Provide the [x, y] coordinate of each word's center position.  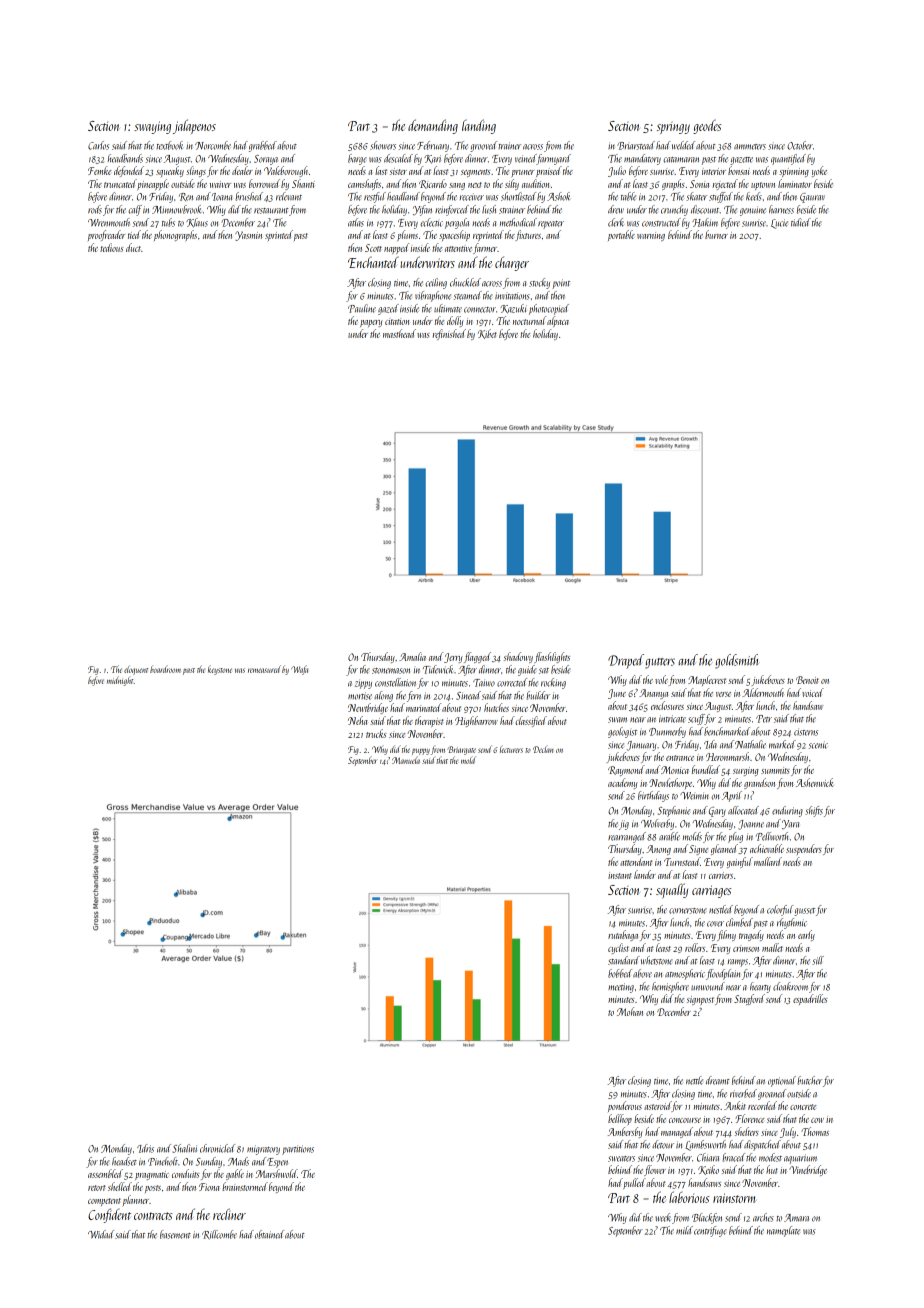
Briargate [461, 750]
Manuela [406, 760]
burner [716, 234]
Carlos [98, 145]
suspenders [804, 849]
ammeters [750, 147]
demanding [433, 126]
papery [371, 323]
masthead [399, 333]
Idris [145, 1148]
